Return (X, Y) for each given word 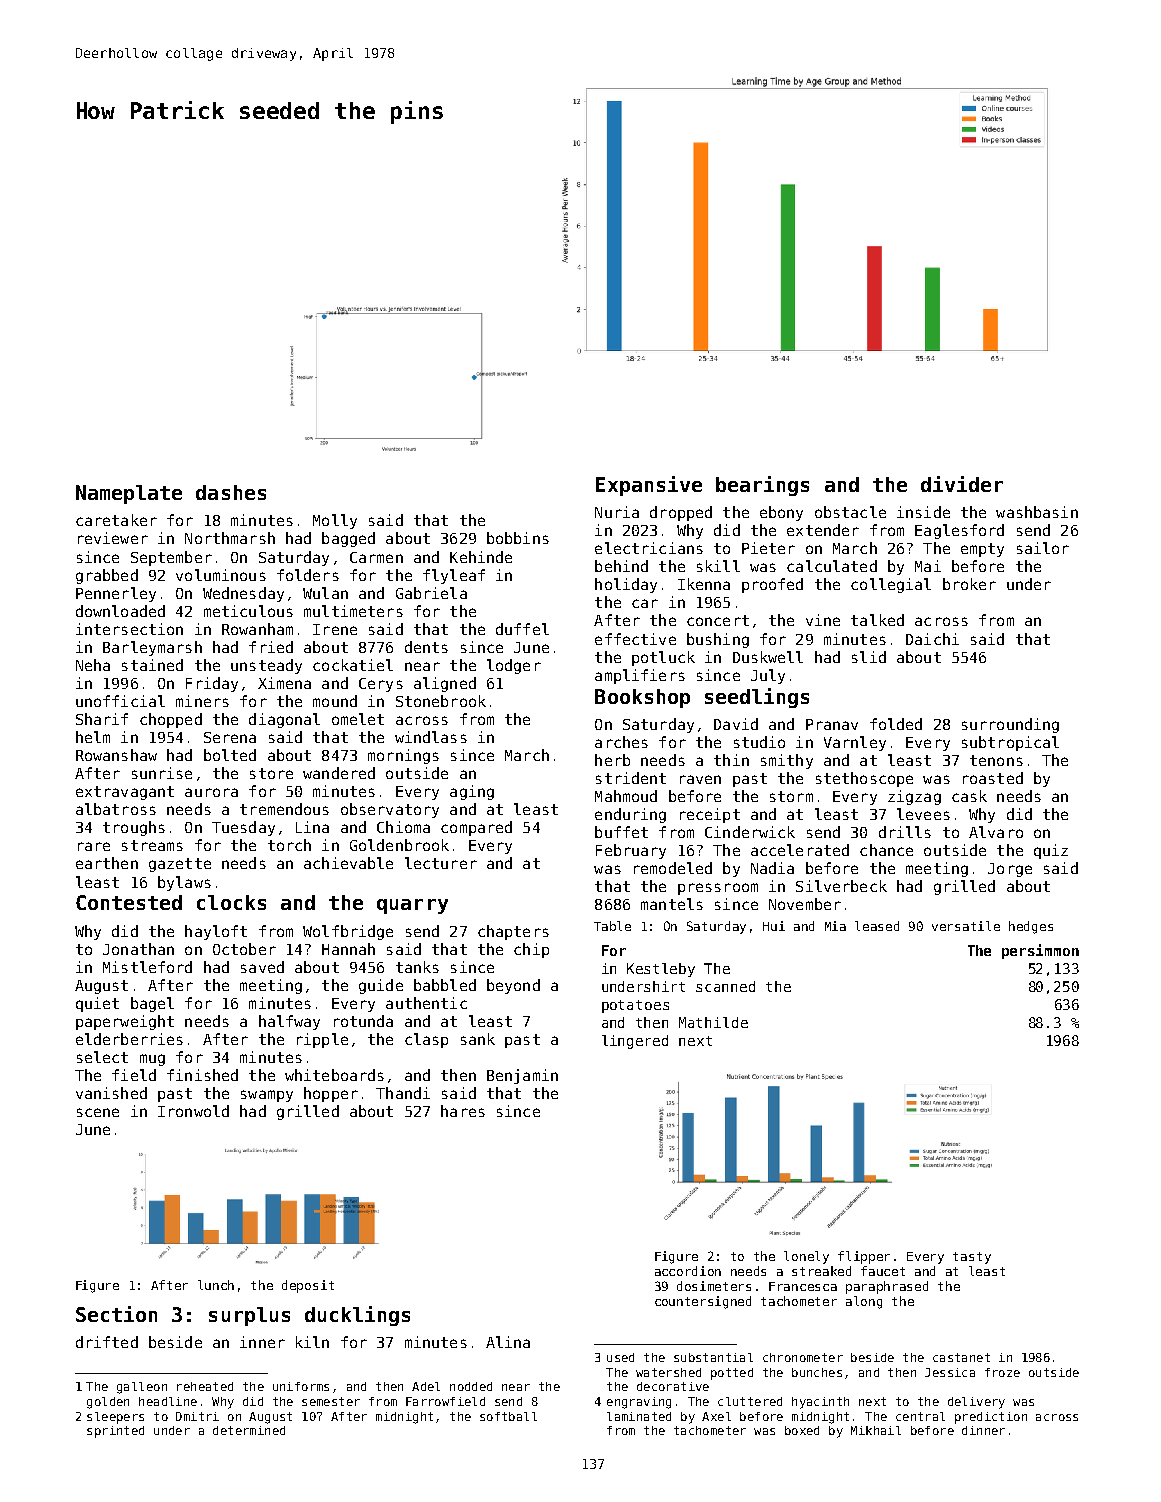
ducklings (357, 1316)
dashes (231, 492)
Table (612, 926)
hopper (331, 1094)
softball (508, 1416)
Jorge (1010, 870)
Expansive (649, 486)
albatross (116, 809)
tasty (972, 1258)
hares (463, 1111)
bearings (762, 486)
